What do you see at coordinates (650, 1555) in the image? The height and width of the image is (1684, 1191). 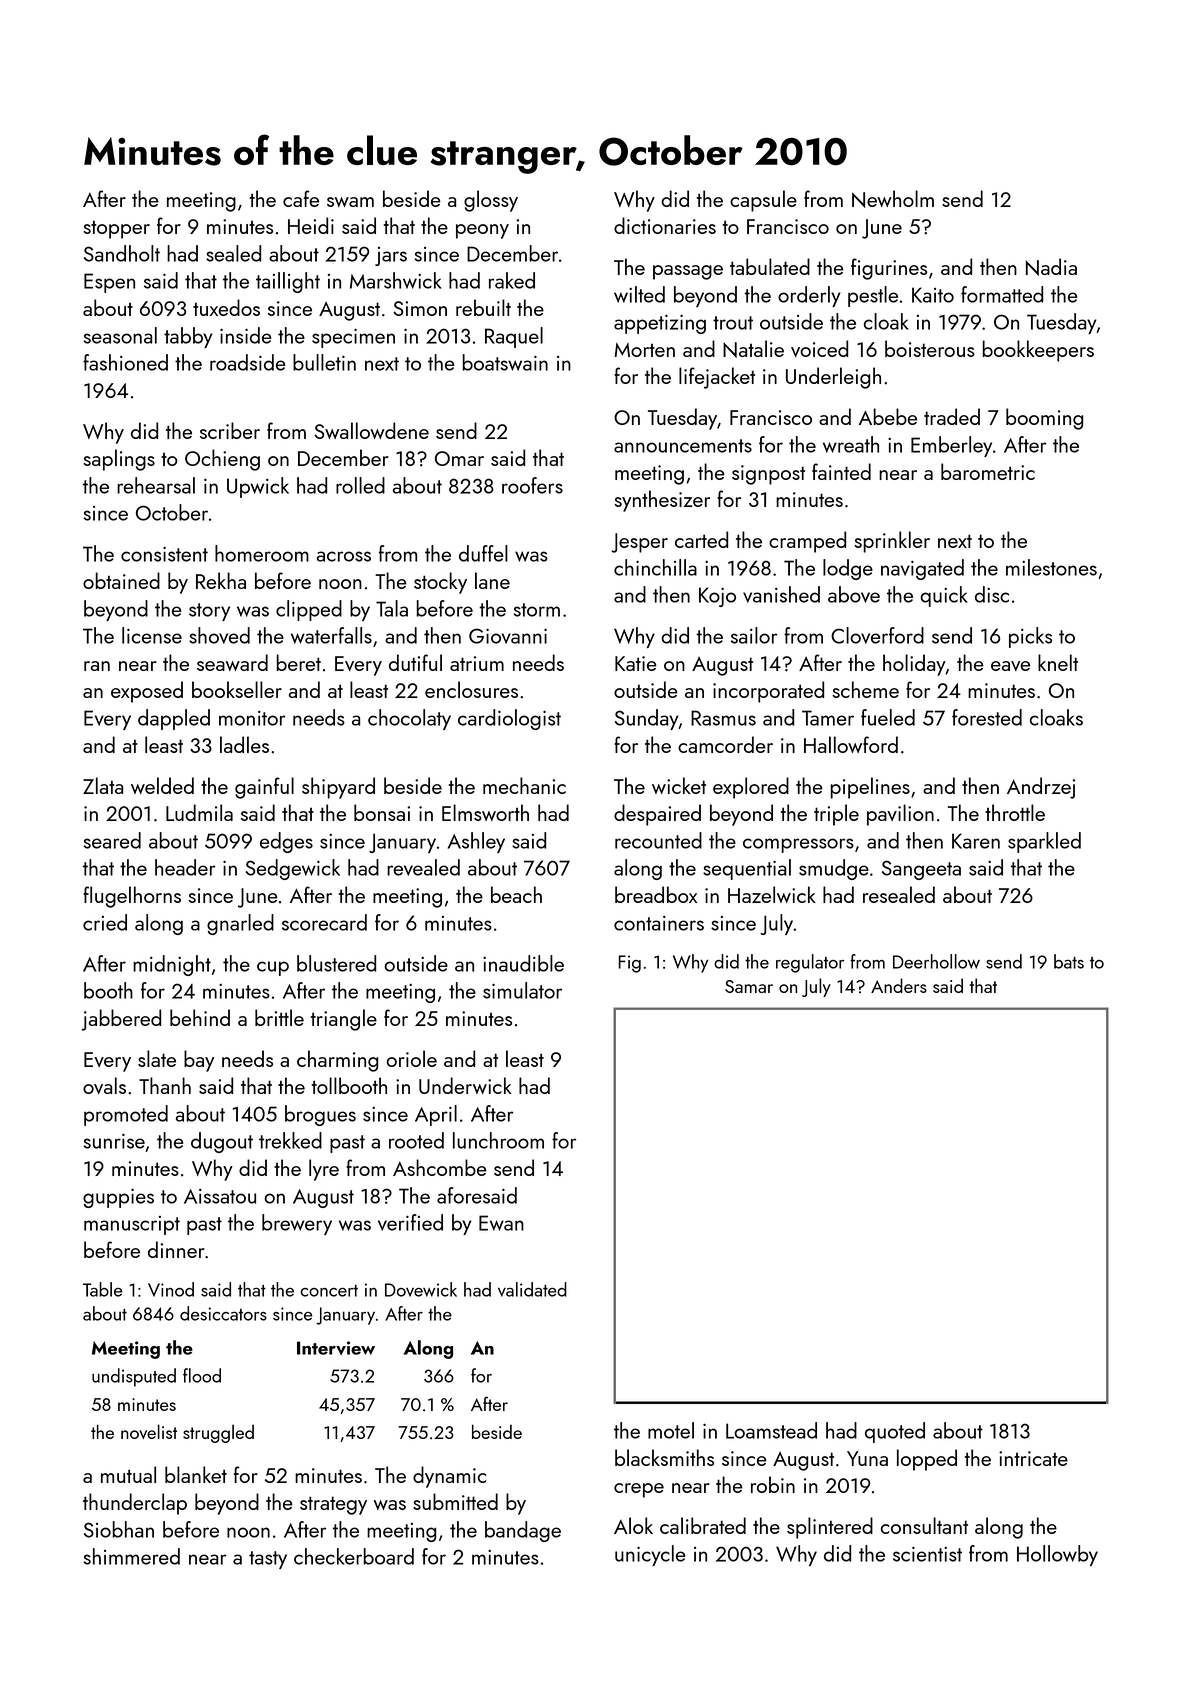 I see `unicycle` at bounding box center [650, 1555].
